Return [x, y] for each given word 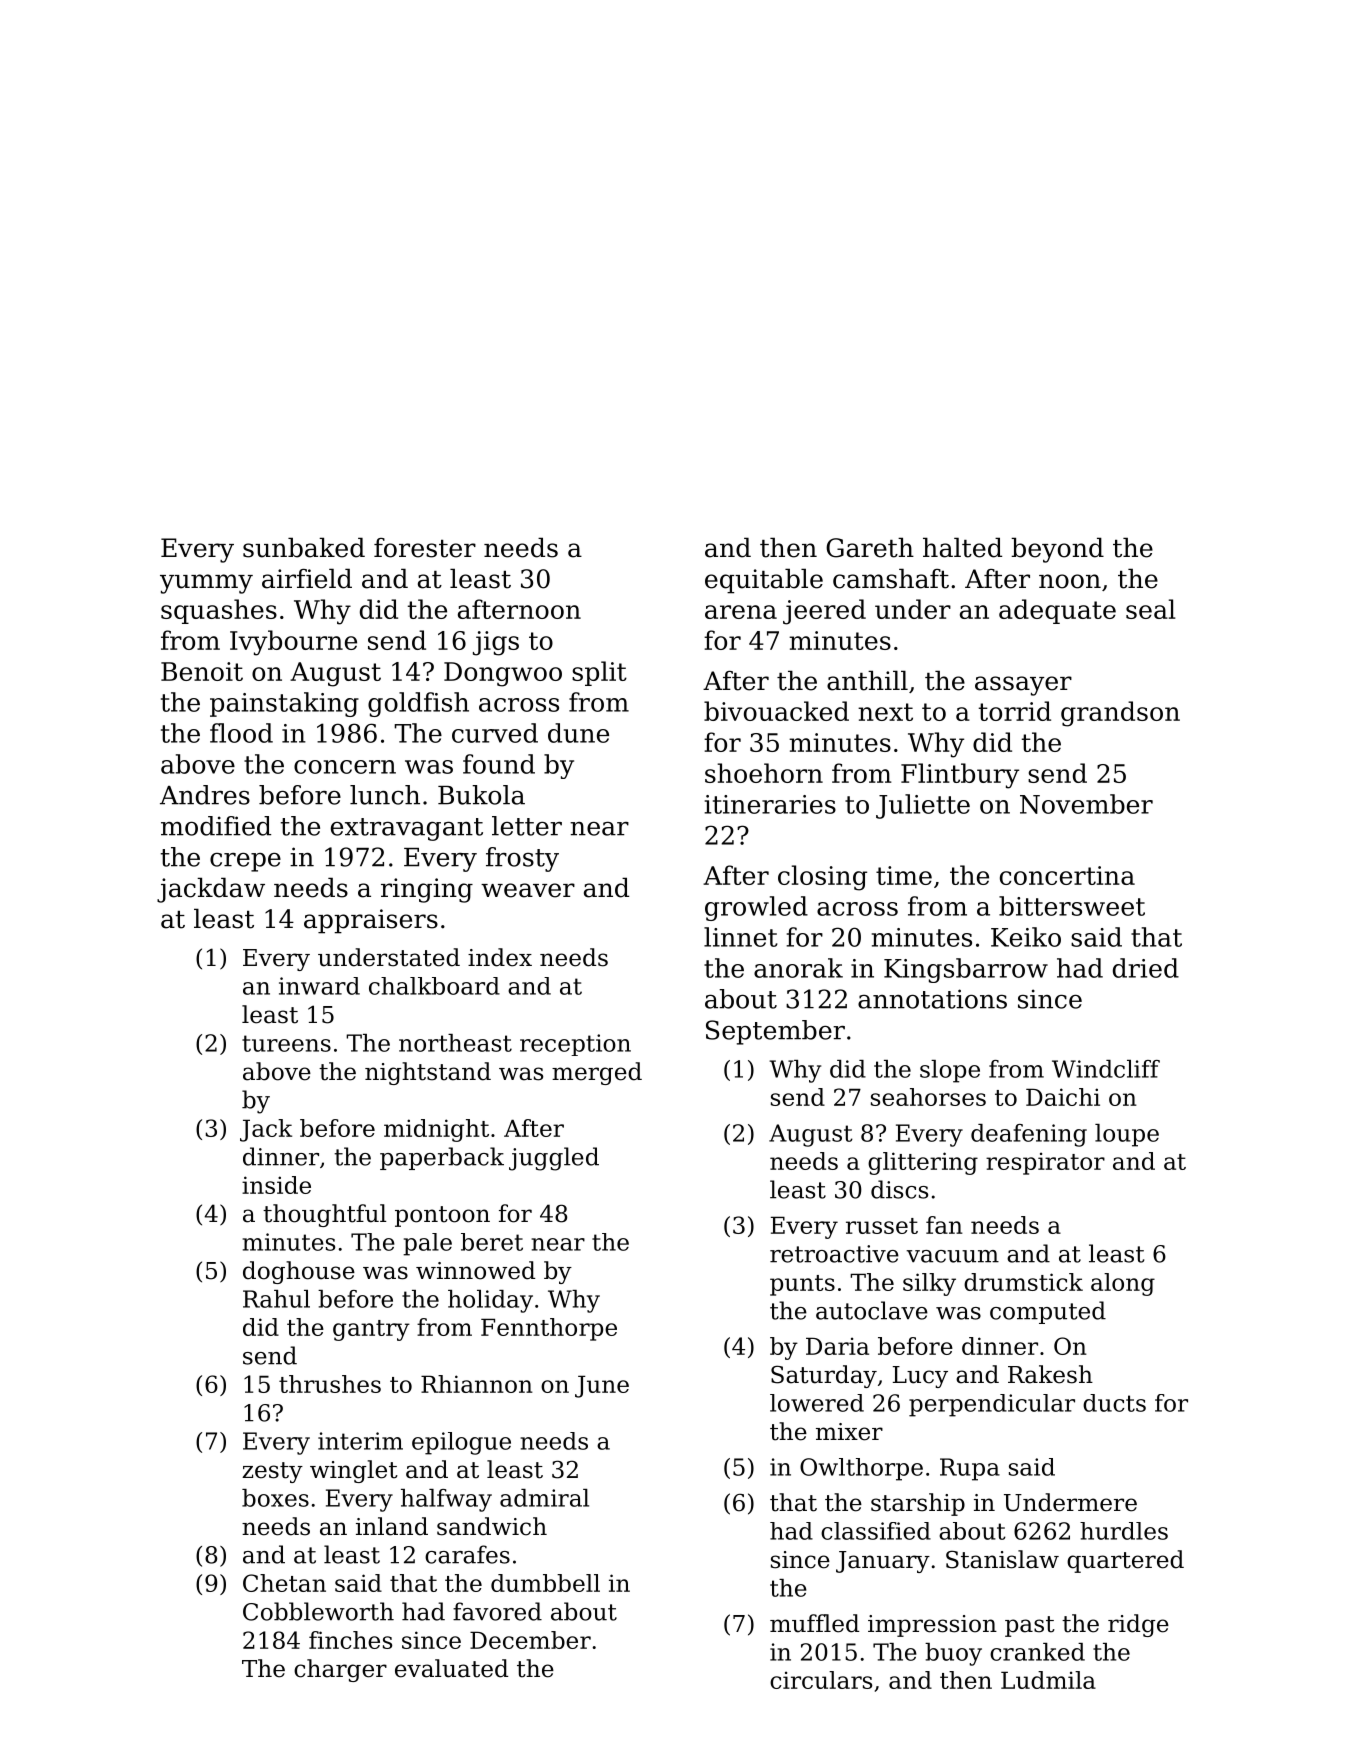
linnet [741, 937]
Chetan [284, 1583]
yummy [206, 584]
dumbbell [545, 1583]
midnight [436, 1130]
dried [1146, 968]
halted [962, 547]
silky [929, 1284]
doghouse [299, 1272]
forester [425, 548]
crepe [245, 862]
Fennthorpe [549, 1329]
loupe [1127, 1135]
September [775, 1032]
